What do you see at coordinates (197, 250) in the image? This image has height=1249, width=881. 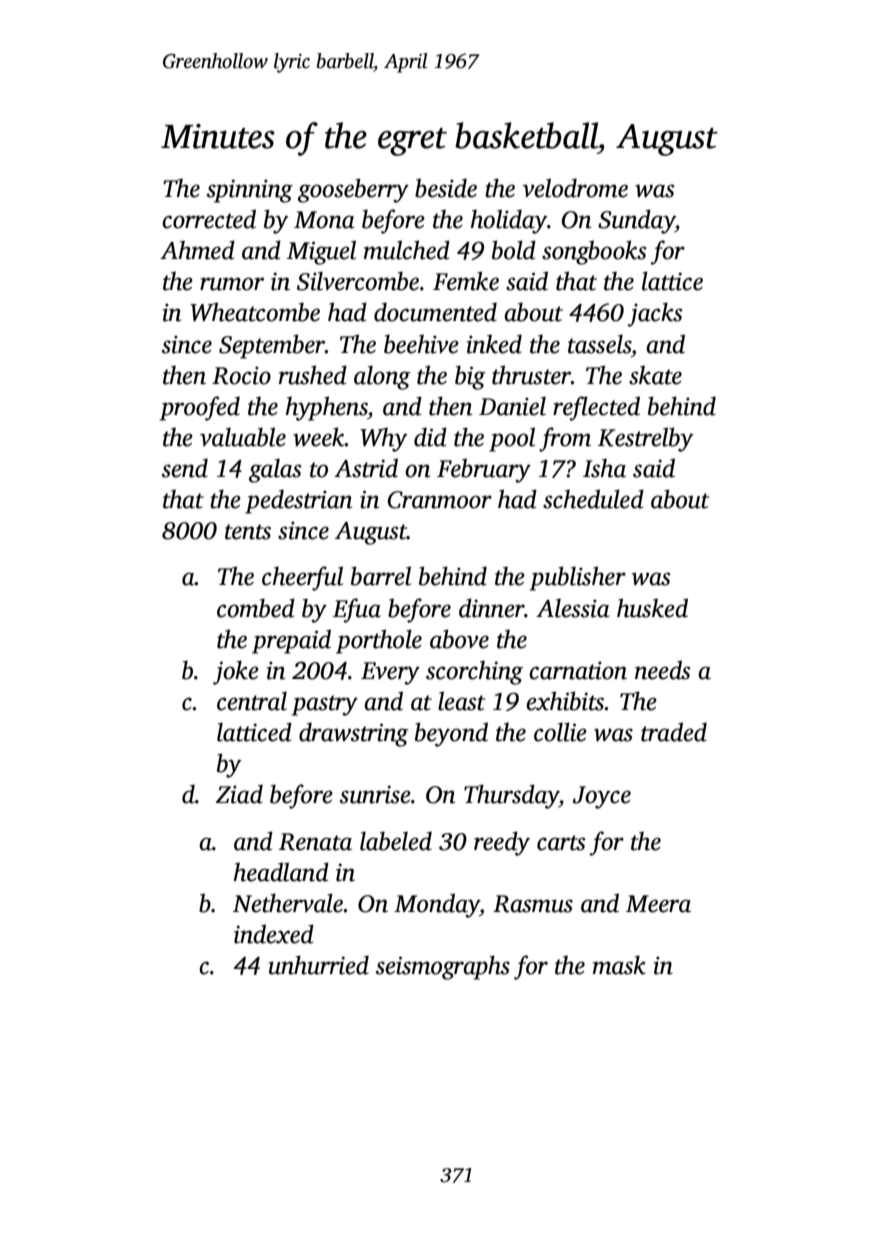 I see `Ahmed` at bounding box center [197, 250].
